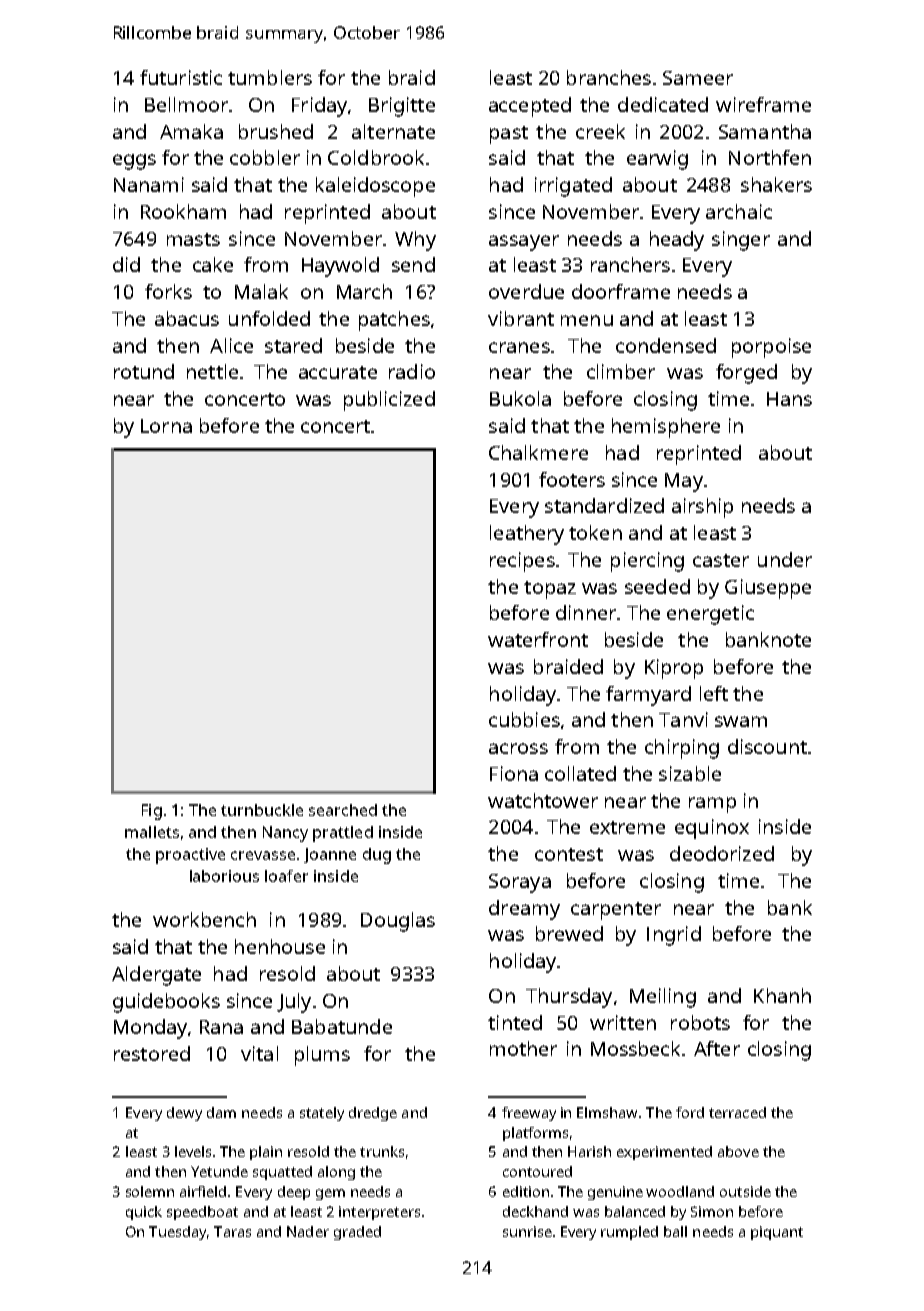 Image resolution: width=924 pixels, height=1311 pixels. Describe the element at coordinates (530, 107) in the screenshot. I see `accepted` at that location.
